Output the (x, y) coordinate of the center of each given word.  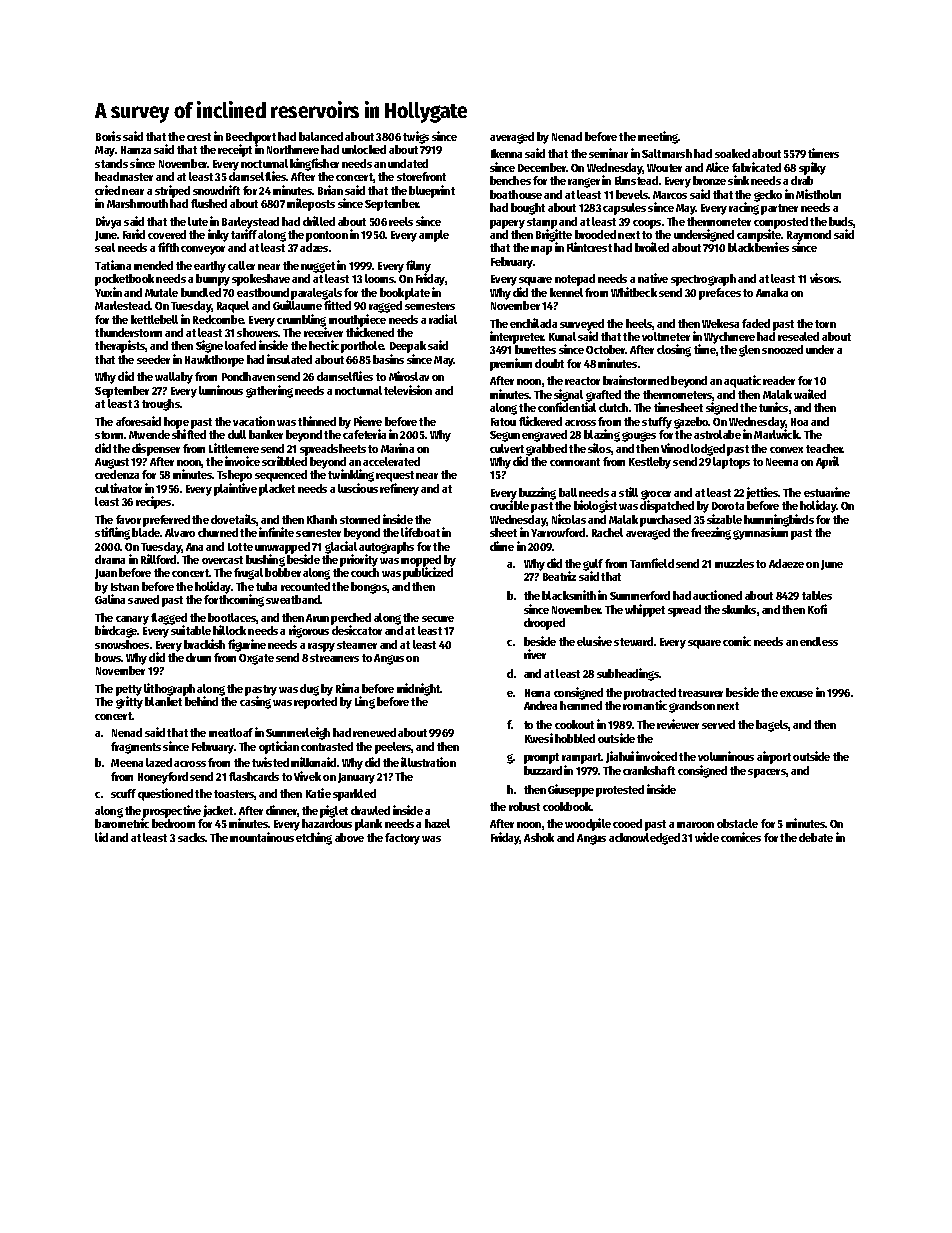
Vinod (675, 448)
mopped (421, 561)
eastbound (263, 292)
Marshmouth (137, 203)
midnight (419, 689)
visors (825, 278)
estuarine (827, 492)
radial (443, 319)
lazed (159, 762)
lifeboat (420, 532)
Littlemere (234, 448)
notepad (575, 280)
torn (825, 324)
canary (132, 620)
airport (774, 757)
